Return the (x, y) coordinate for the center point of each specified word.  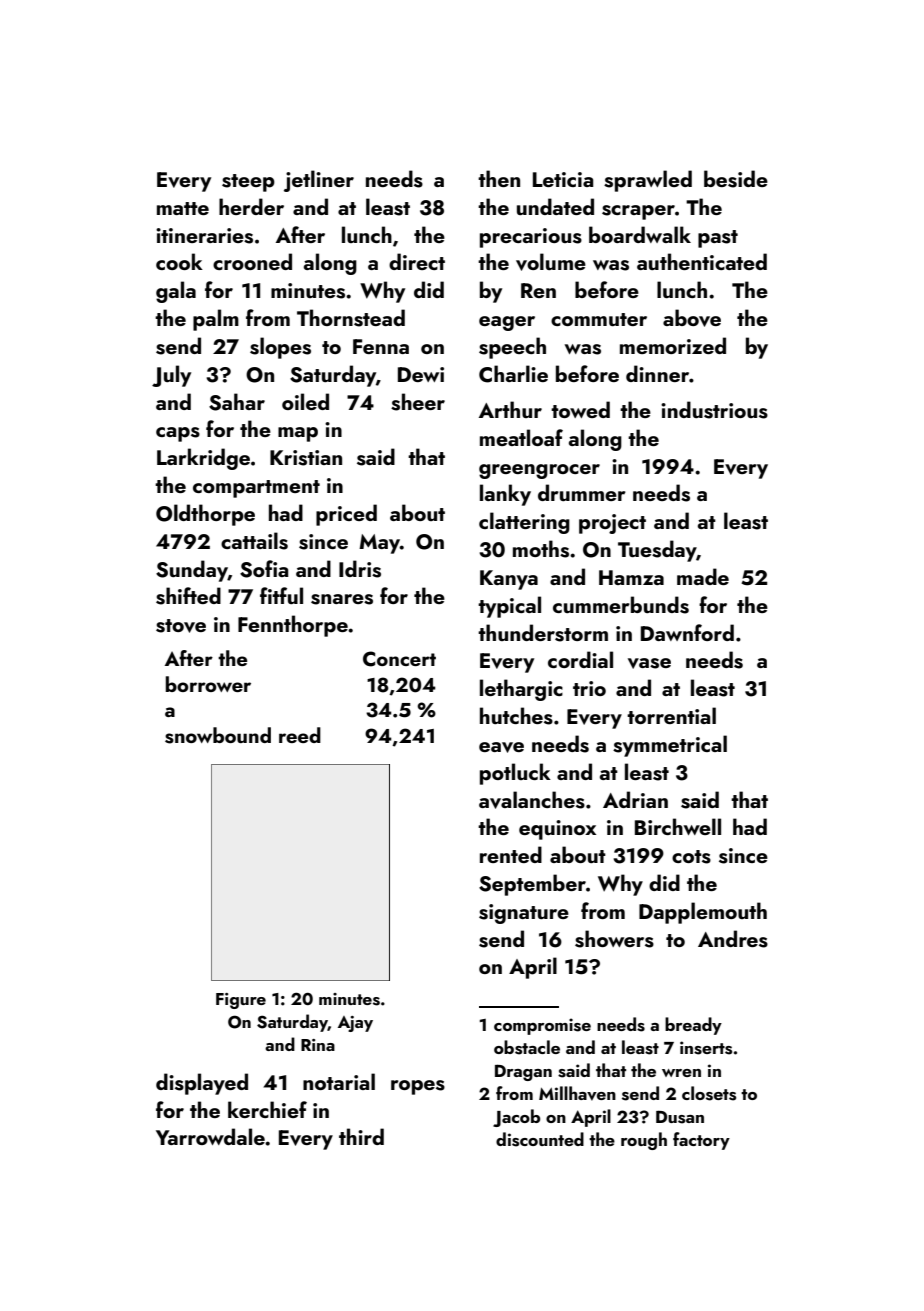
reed (300, 735)
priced (346, 515)
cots (691, 857)
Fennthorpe (293, 626)
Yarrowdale (210, 1136)
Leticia (563, 179)
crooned (252, 261)
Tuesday (657, 551)
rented (511, 854)
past (718, 239)
